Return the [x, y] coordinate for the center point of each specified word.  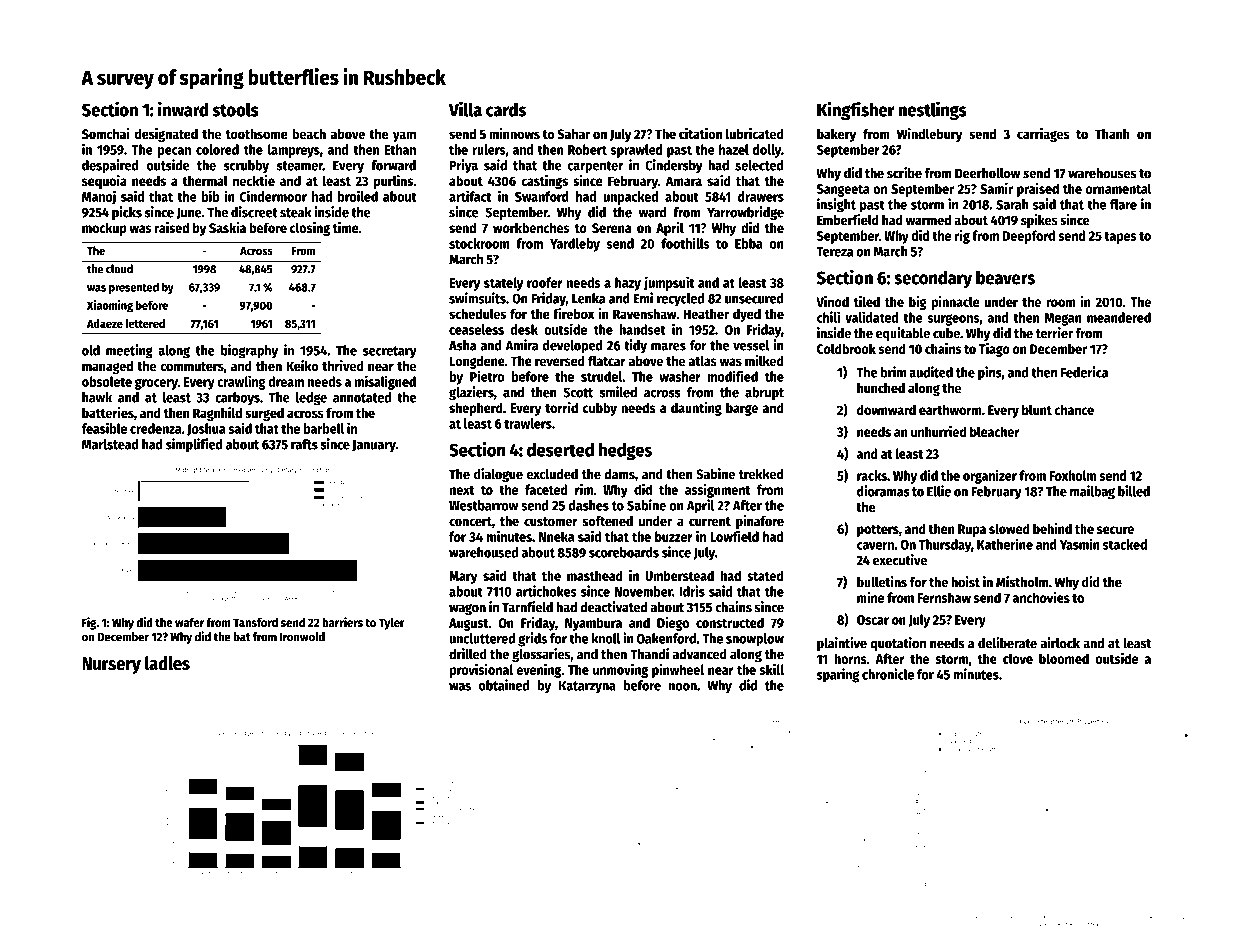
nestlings [932, 111]
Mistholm [1022, 582]
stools [235, 110]
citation [700, 134]
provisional [481, 670]
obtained [504, 685]
